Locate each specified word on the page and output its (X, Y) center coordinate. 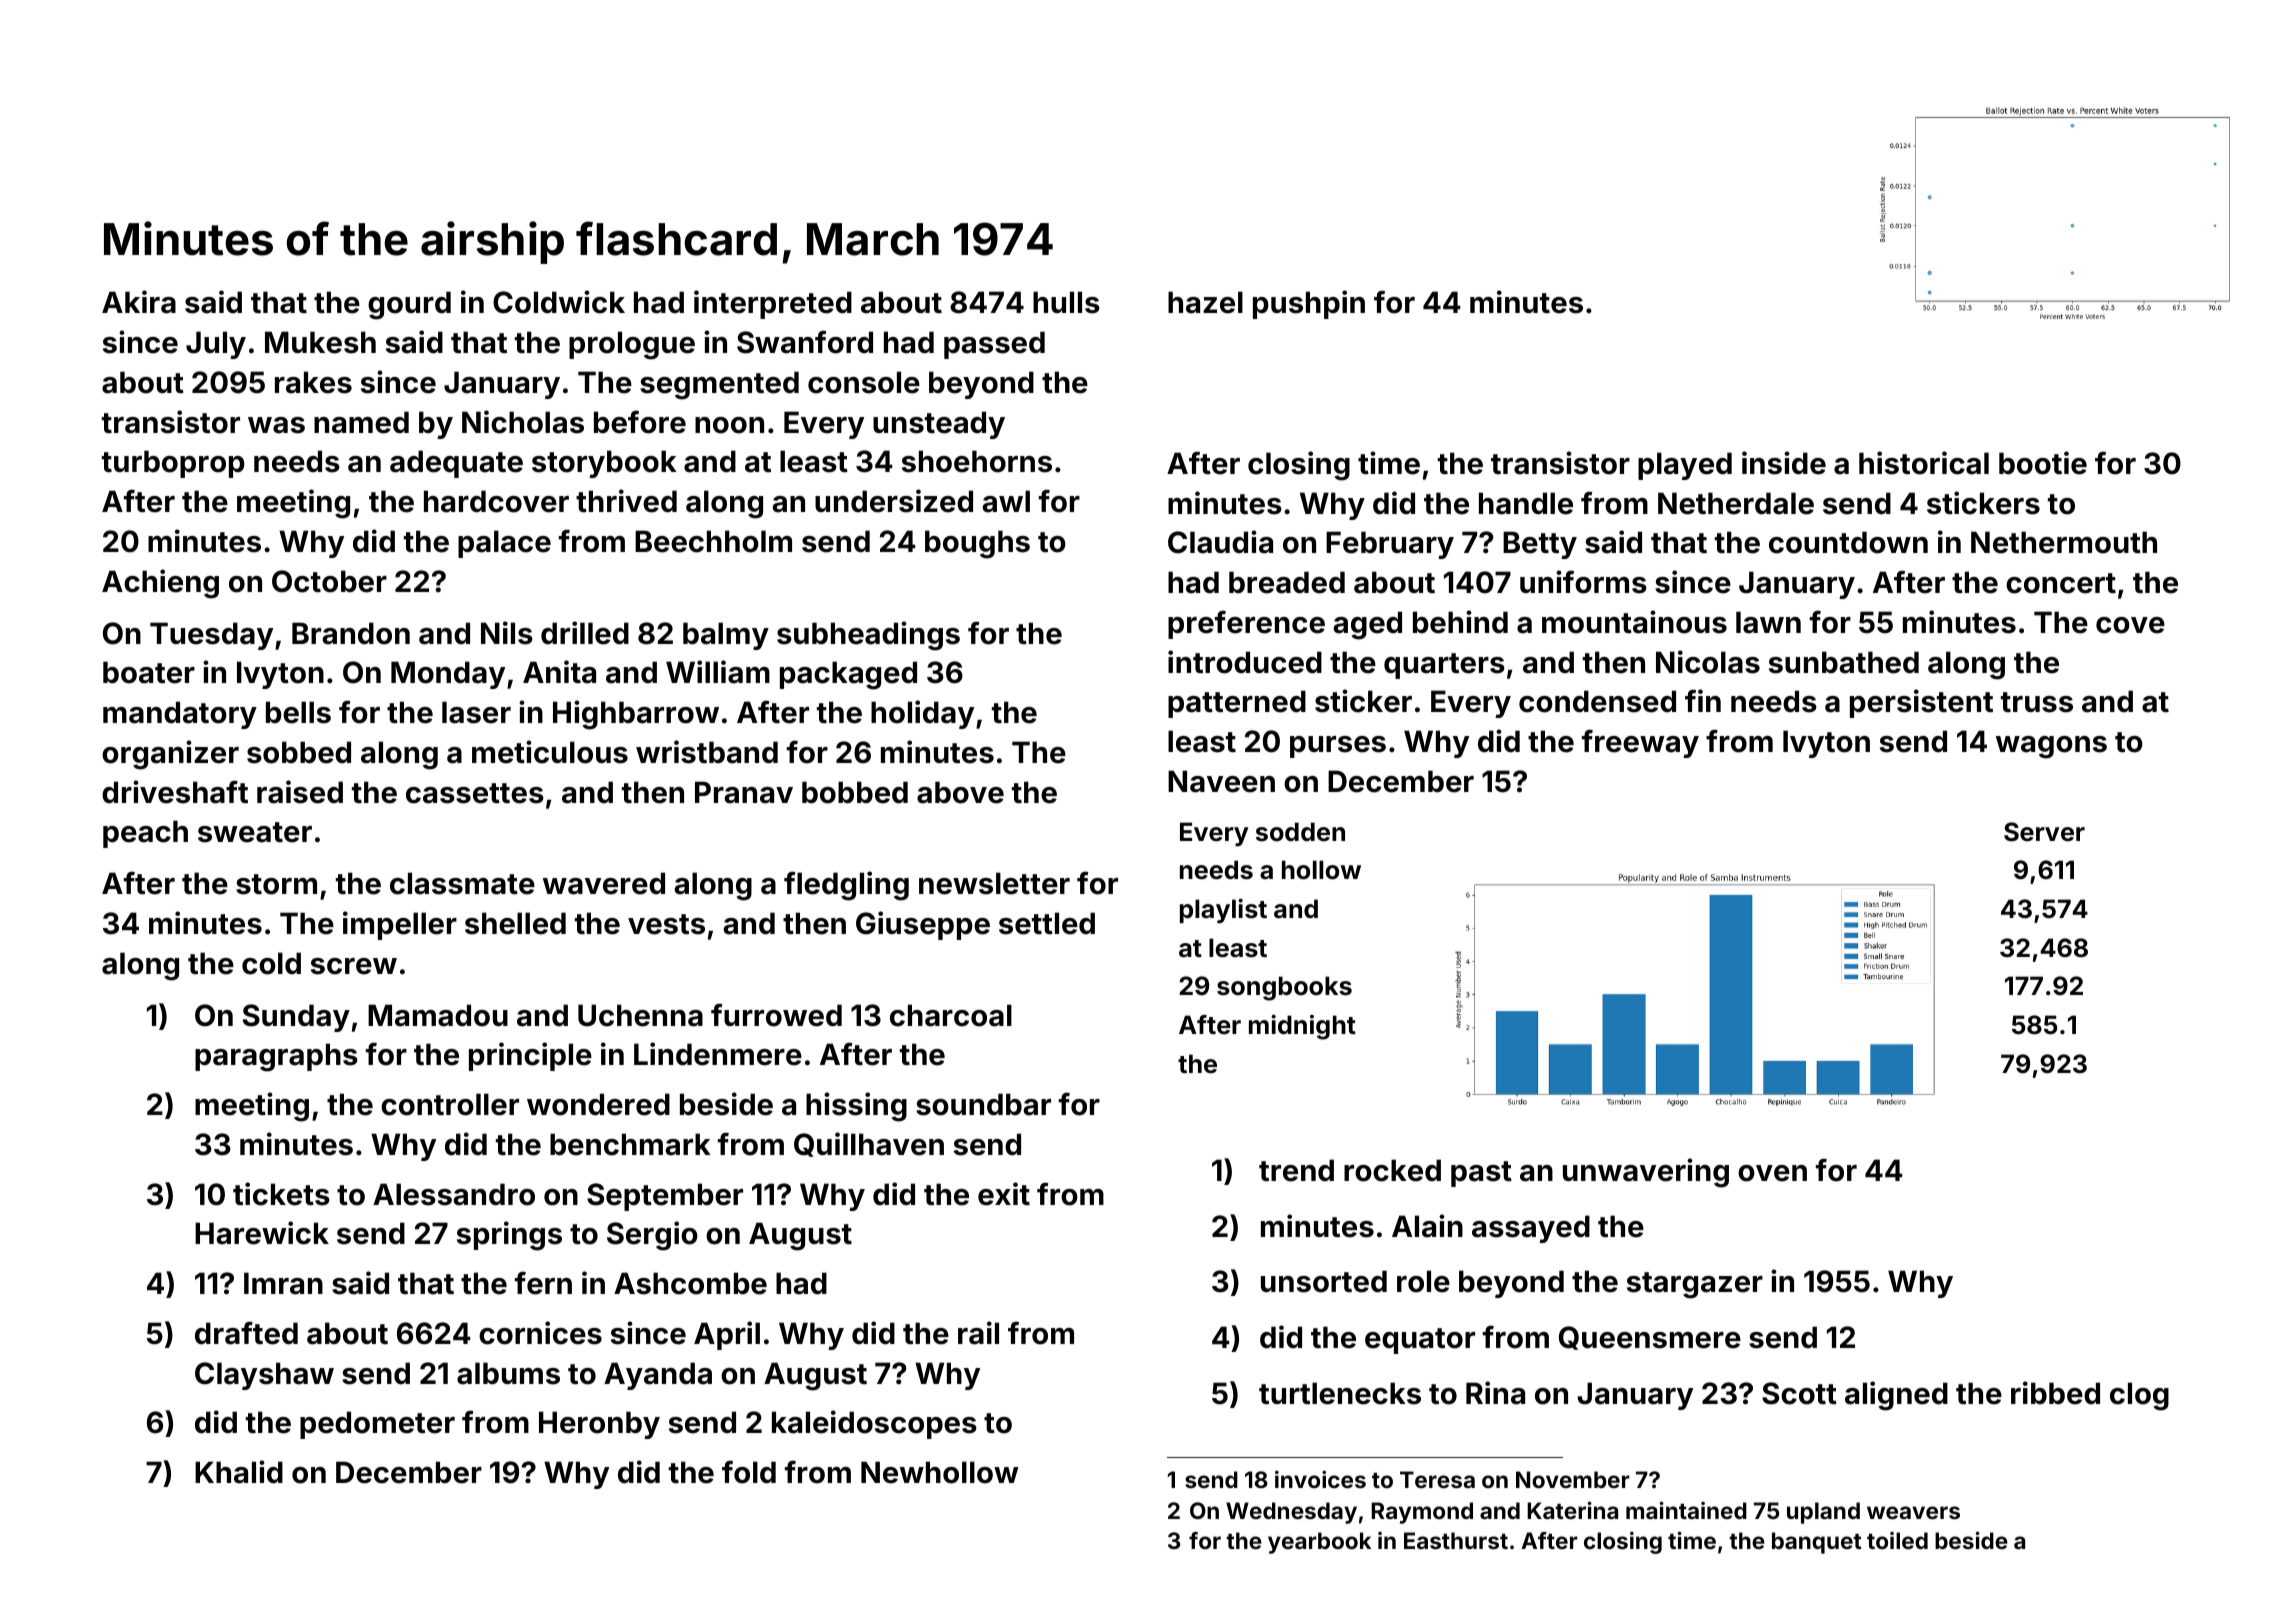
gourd (409, 305)
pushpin (1309, 304)
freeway (1640, 743)
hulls (1066, 302)
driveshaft (175, 792)
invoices (1320, 1479)
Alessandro (454, 1194)
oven (1772, 1173)
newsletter (994, 883)
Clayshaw (264, 1376)
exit (1004, 1194)
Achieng (160, 584)
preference (1246, 624)
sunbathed (1844, 662)
